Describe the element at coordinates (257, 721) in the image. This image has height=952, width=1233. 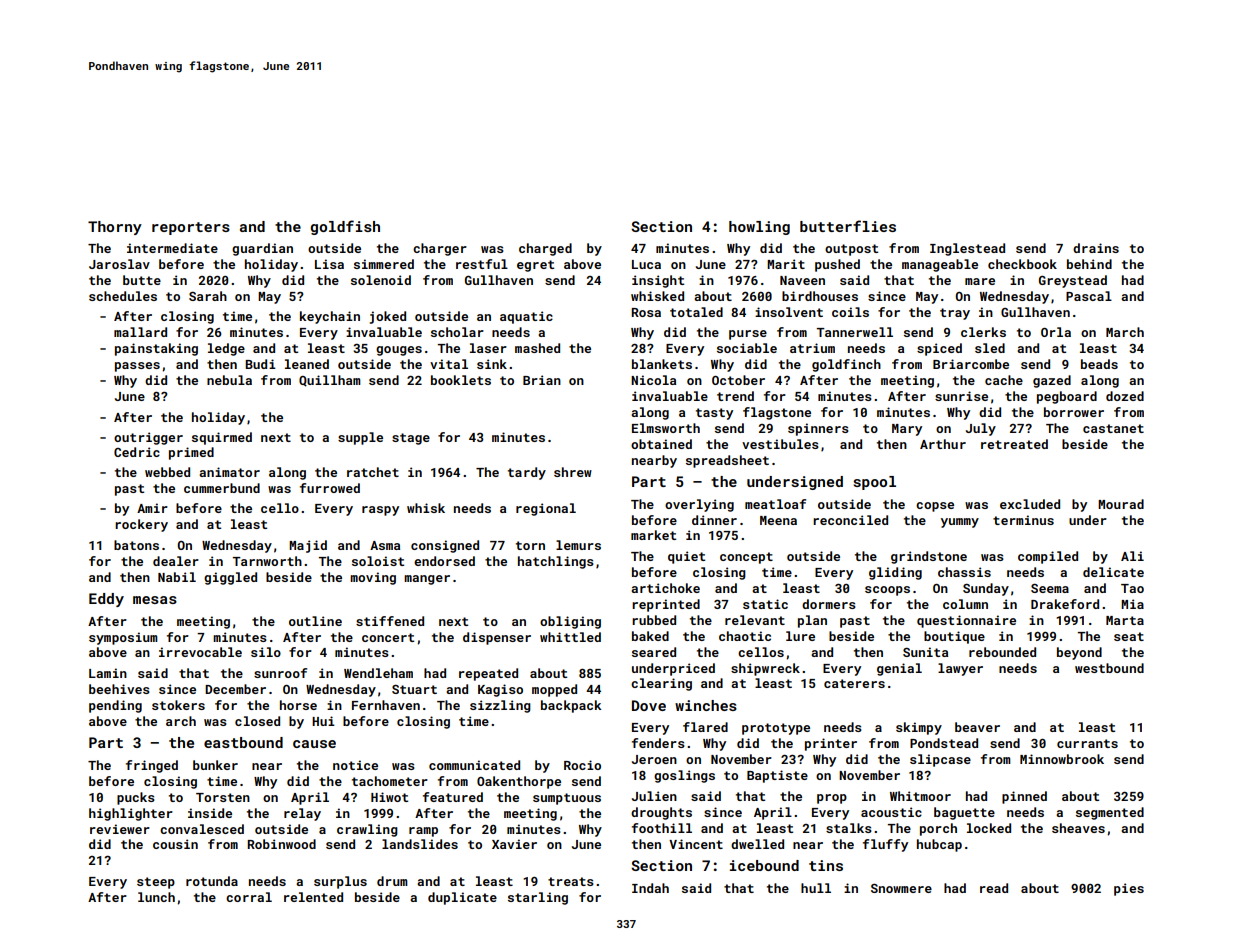
I see `closed` at that location.
